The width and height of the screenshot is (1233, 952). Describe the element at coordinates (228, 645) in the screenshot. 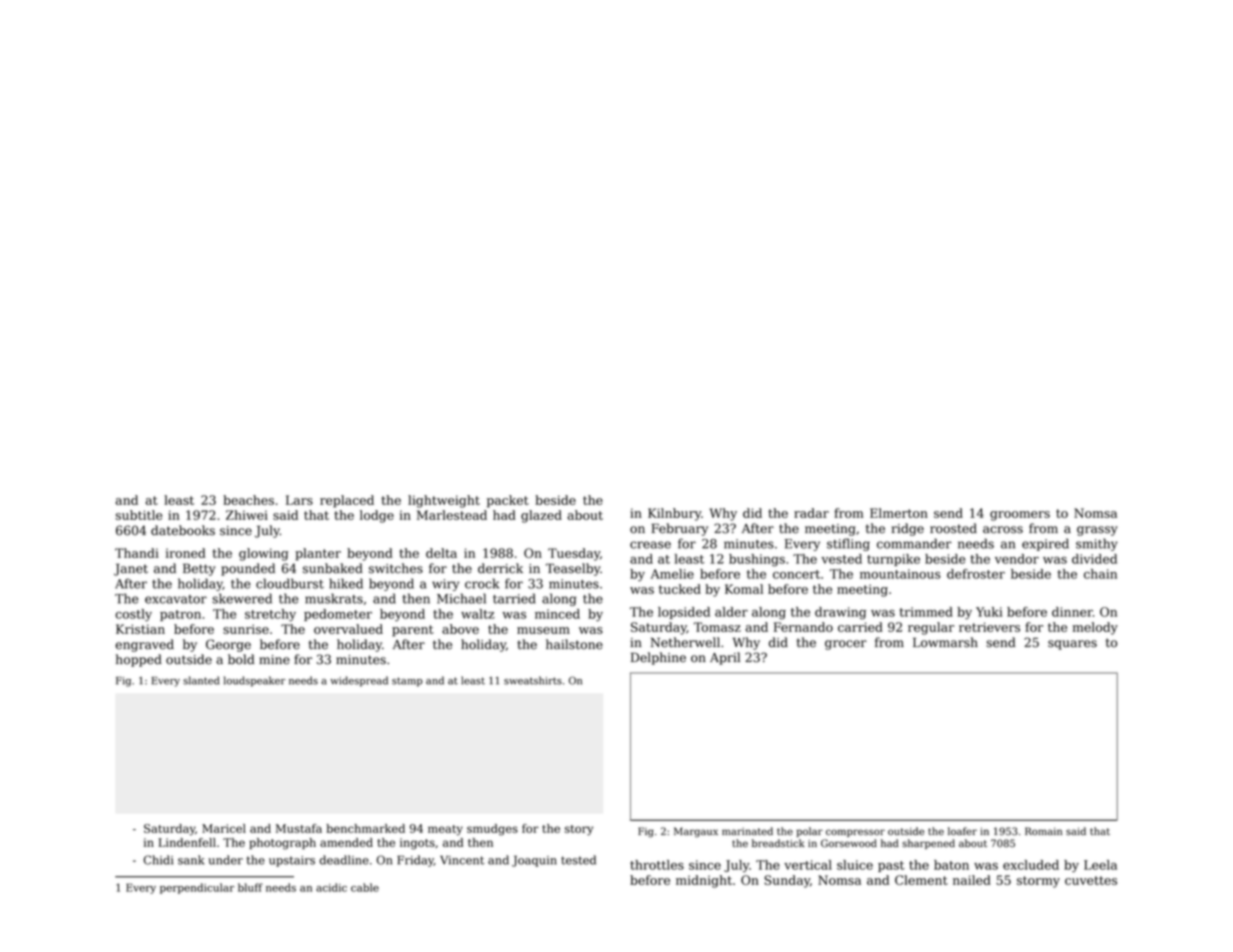

I see `George` at that location.
